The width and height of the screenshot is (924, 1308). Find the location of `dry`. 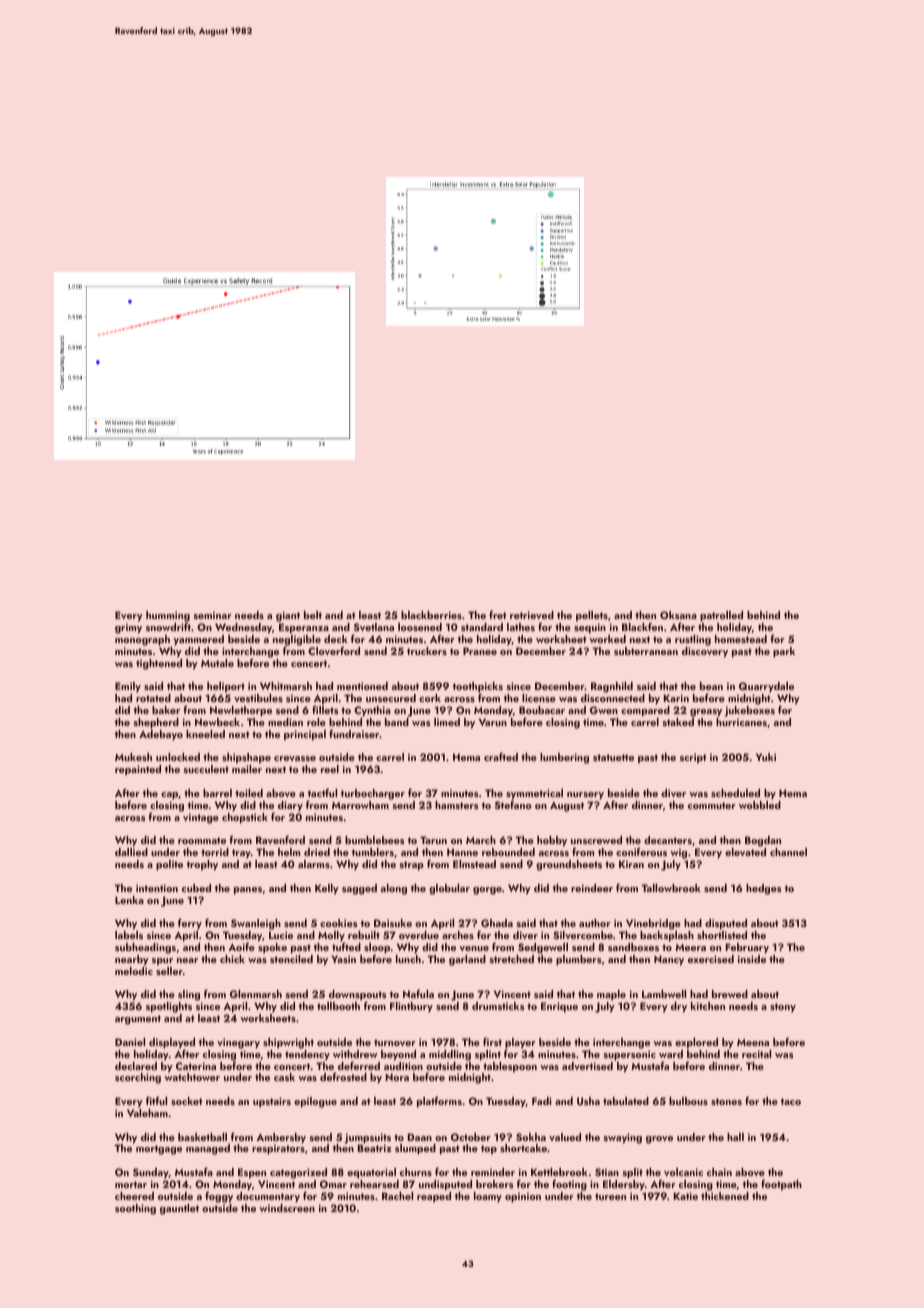

dry is located at coordinates (679, 1007).
